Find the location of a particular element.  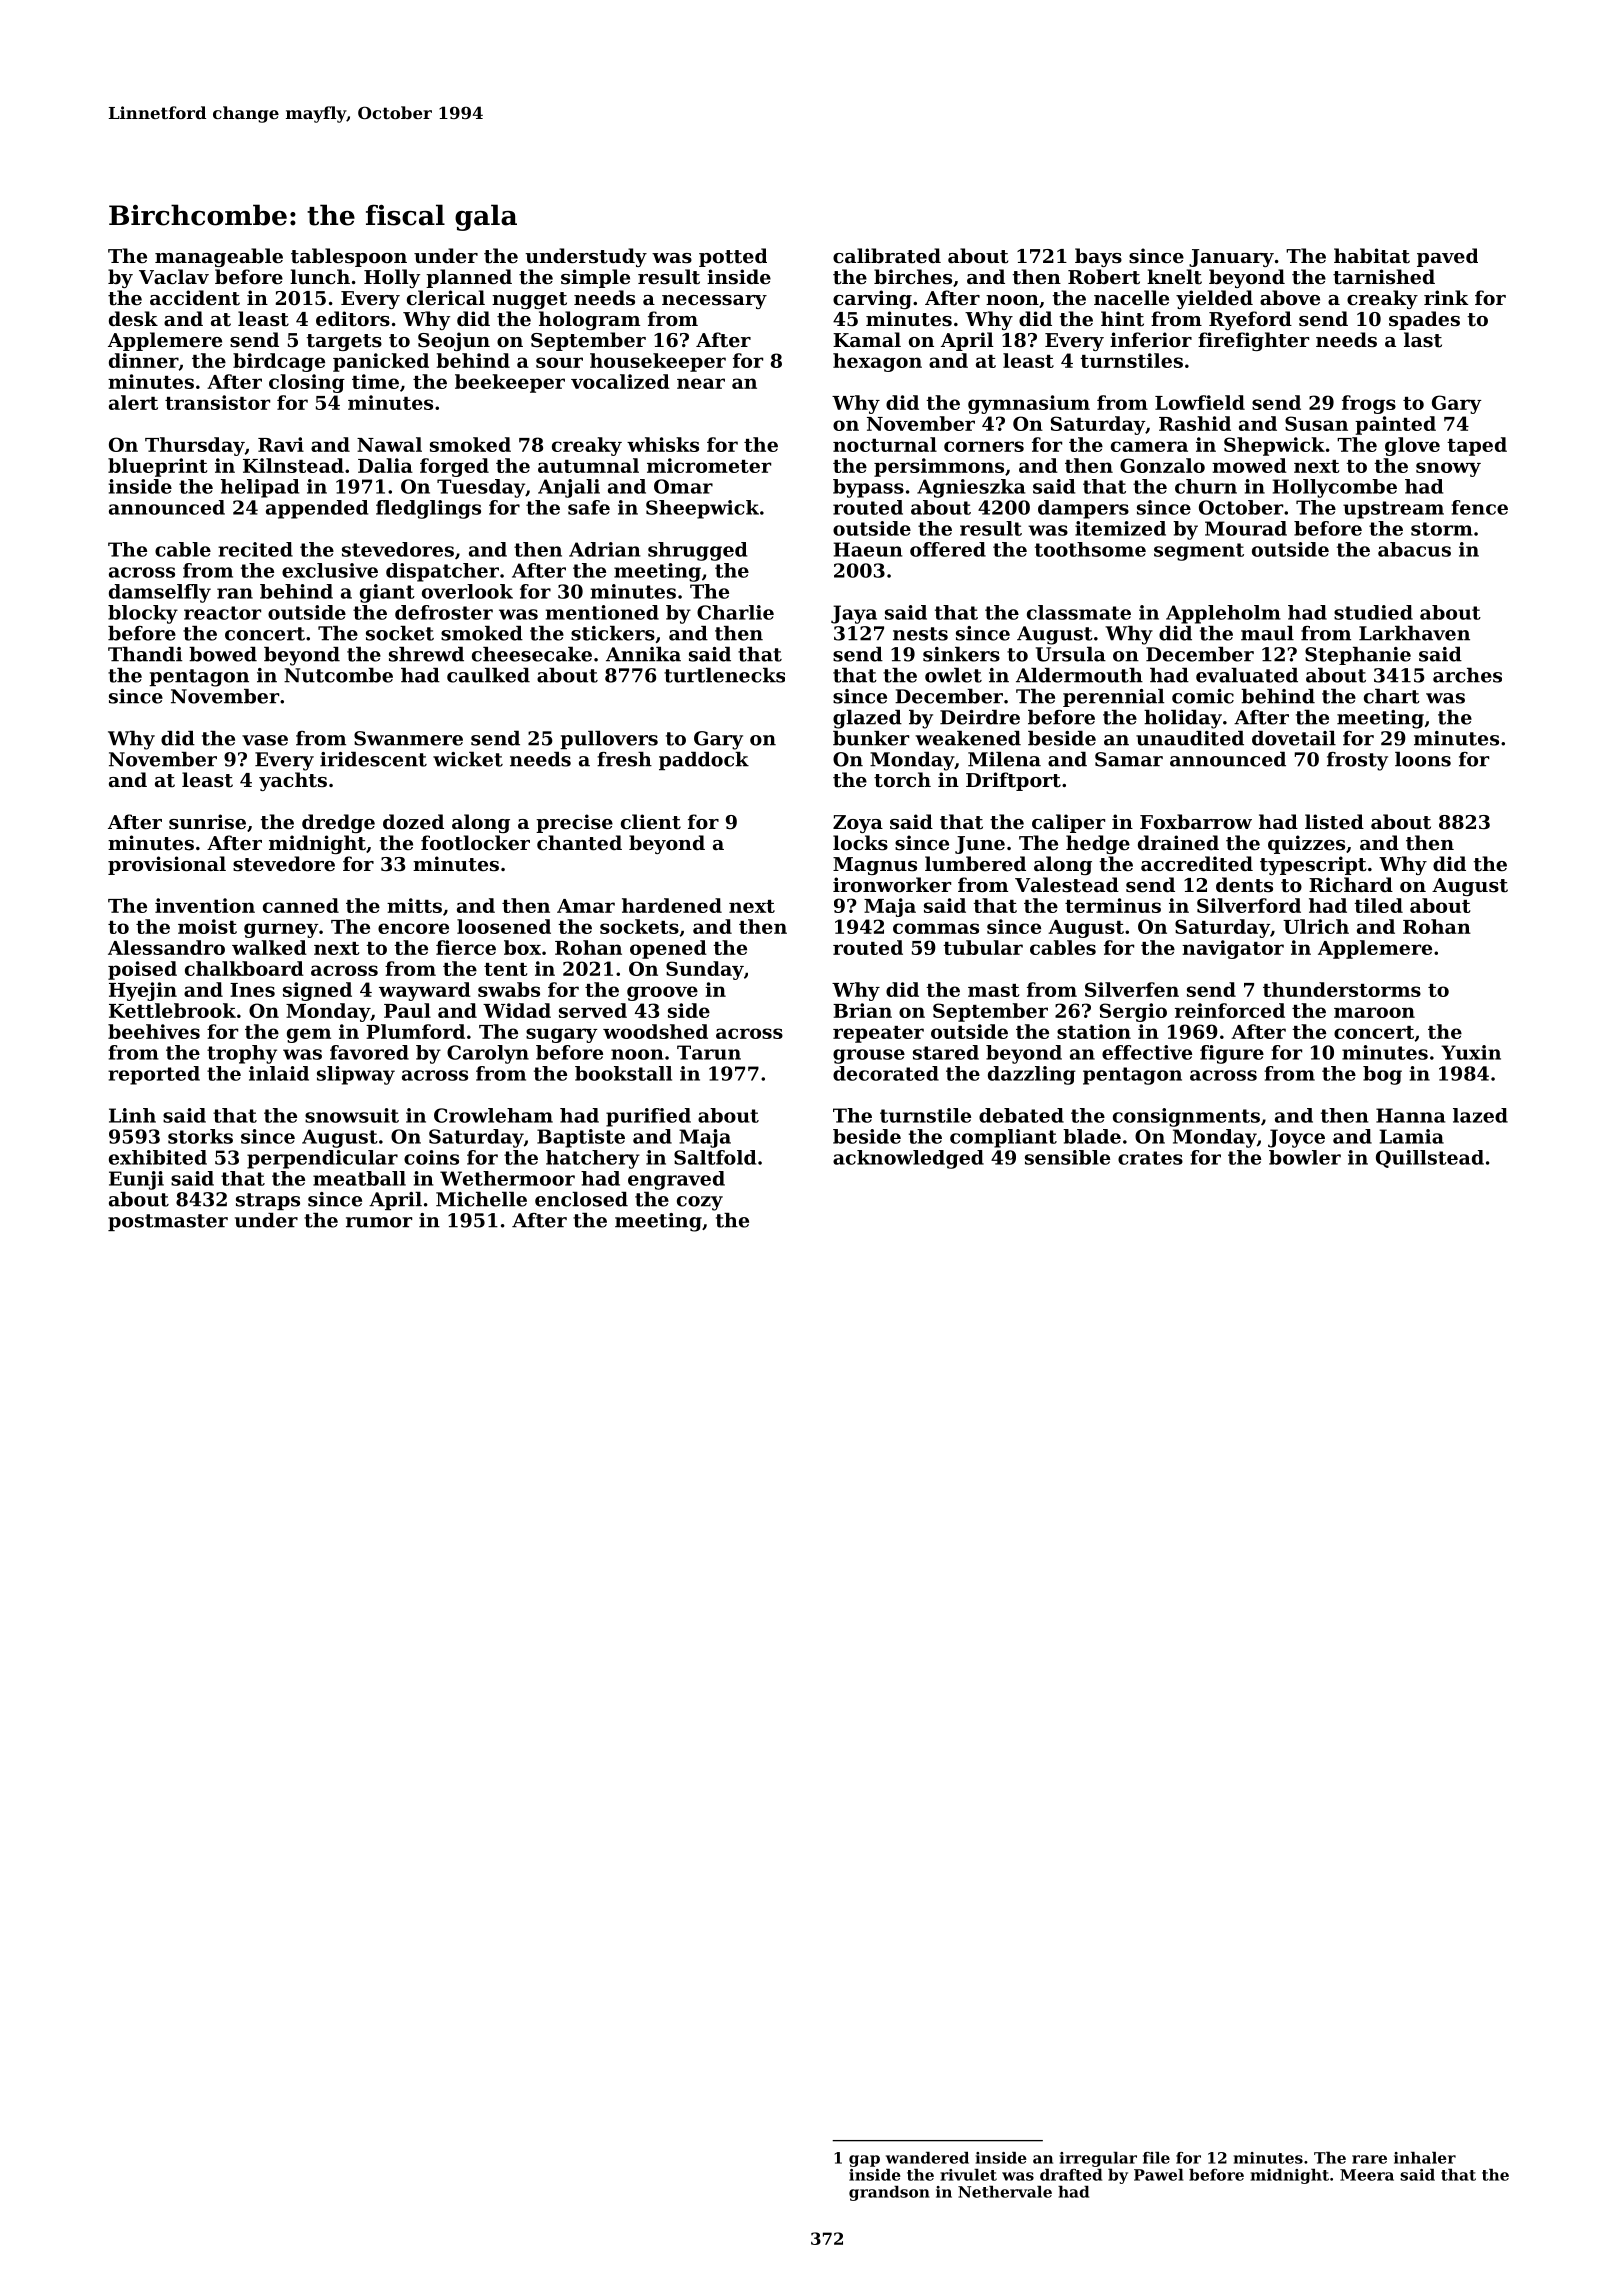

bowler is located at coordinates (1305, 1157).
